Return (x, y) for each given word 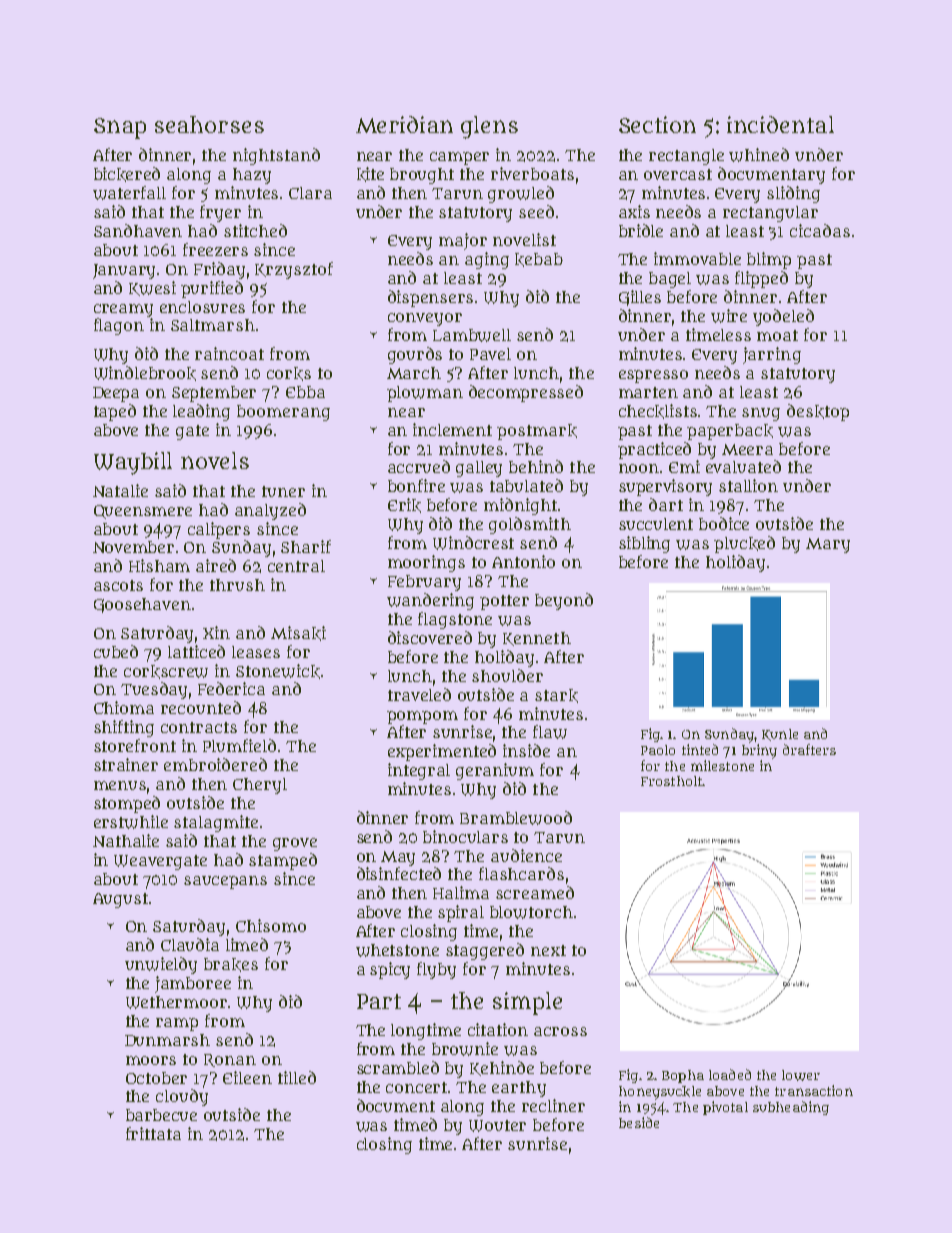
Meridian (404, 124)
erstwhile (131, 822)
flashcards (521, 873)
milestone (722, 765)
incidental (780, 124)
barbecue (161, 1115)
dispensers (430, 298)
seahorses (209, 124)
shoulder (507, 675)
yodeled (783, 317)
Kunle (780, 735)
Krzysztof (294, 270)
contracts (199, 727)
